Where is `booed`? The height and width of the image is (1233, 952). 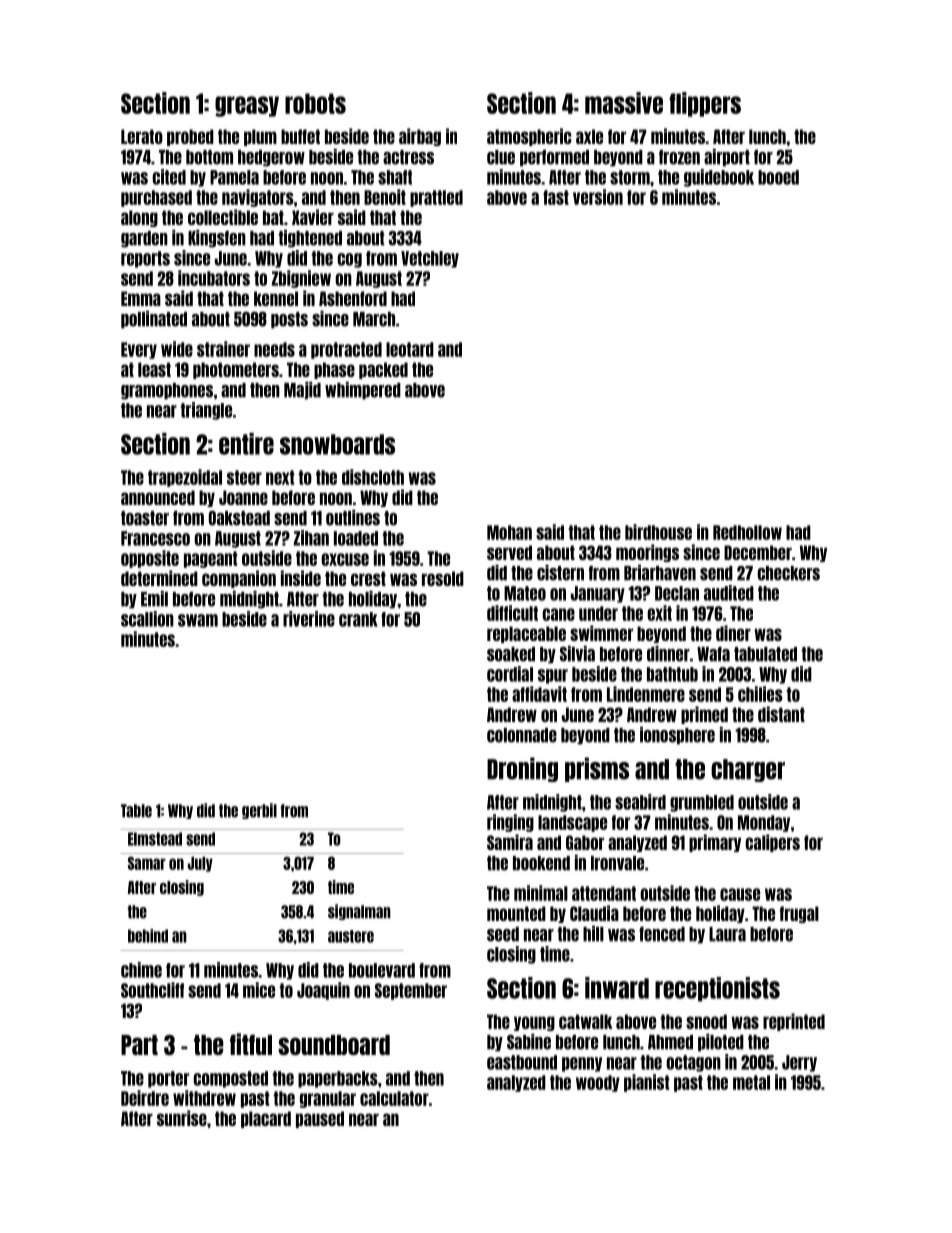 booed is located at coordinates (778, 177).
